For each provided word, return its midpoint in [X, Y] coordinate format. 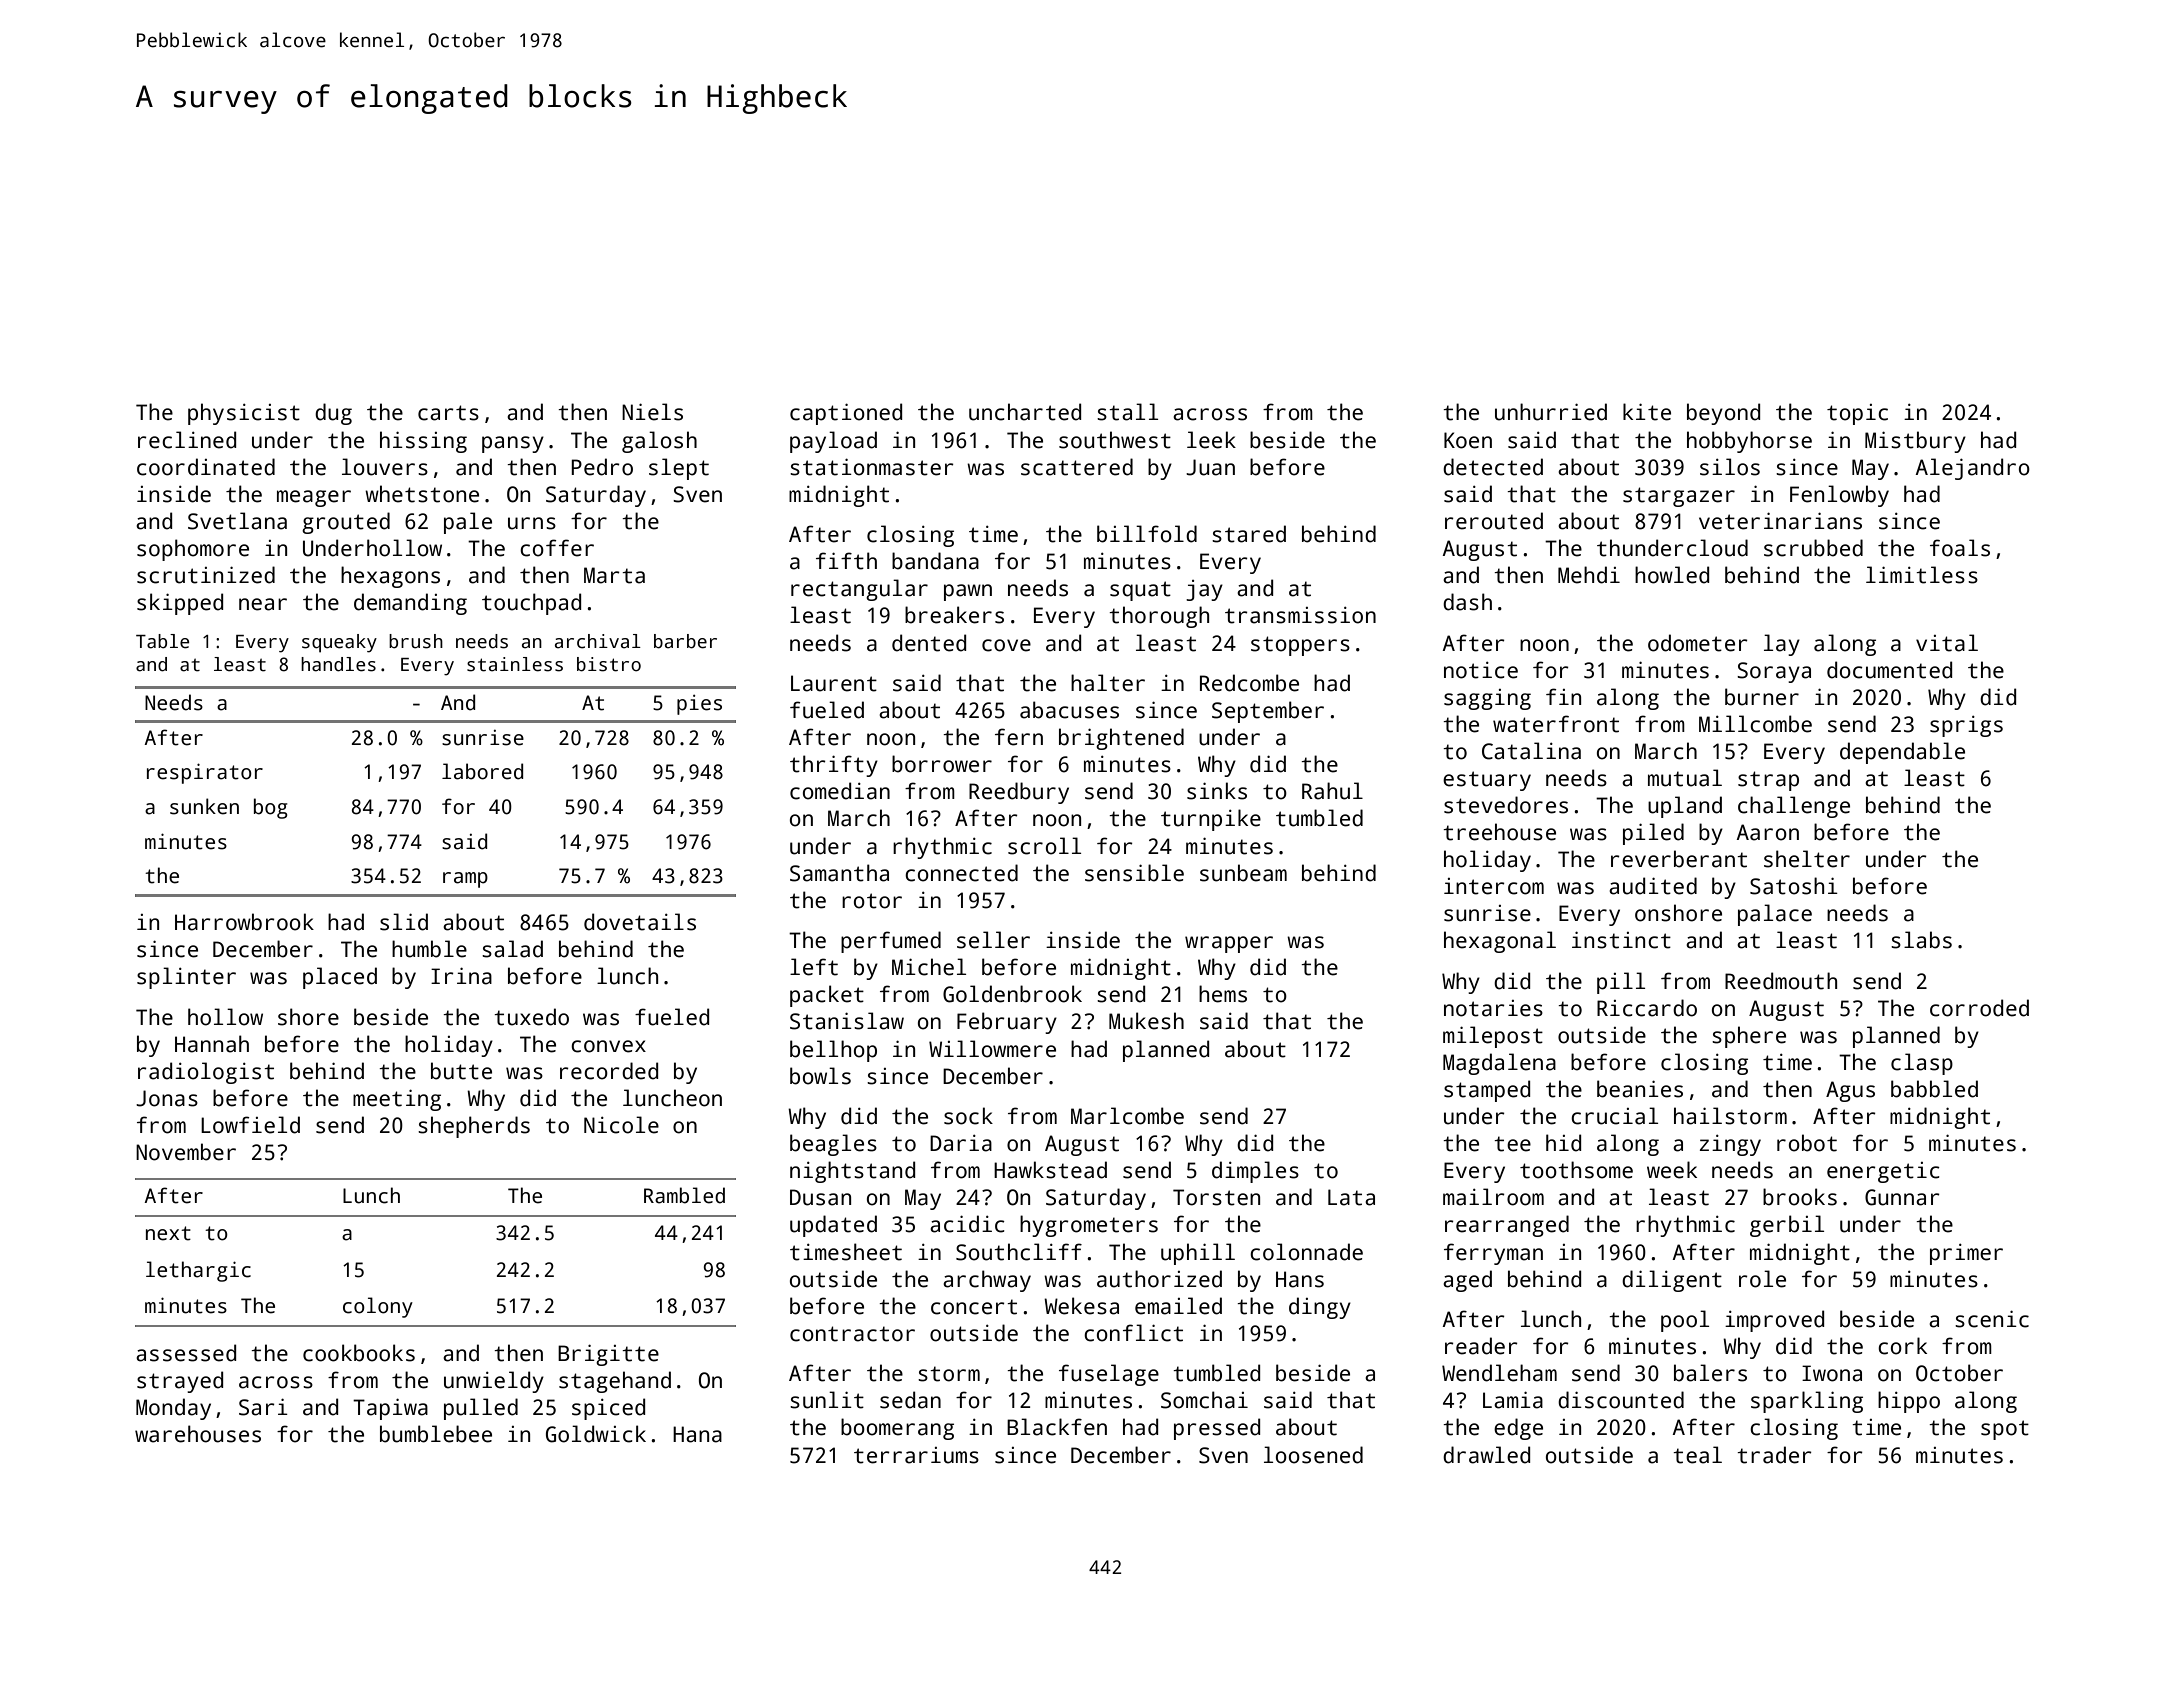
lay [1782, 645]
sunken [204, 806]
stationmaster [872, 467]
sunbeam [1243, 873]
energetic [1883, 1172]
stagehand [615, 1382]
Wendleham [1499, 1373]
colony [378, 1307]
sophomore [193, 550]
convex [608, 1046]
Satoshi [1794, 886]
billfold [1147, 534]
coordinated [206, 467]
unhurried [1551, 412]
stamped [1487, 1091]
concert [974, 1307]
